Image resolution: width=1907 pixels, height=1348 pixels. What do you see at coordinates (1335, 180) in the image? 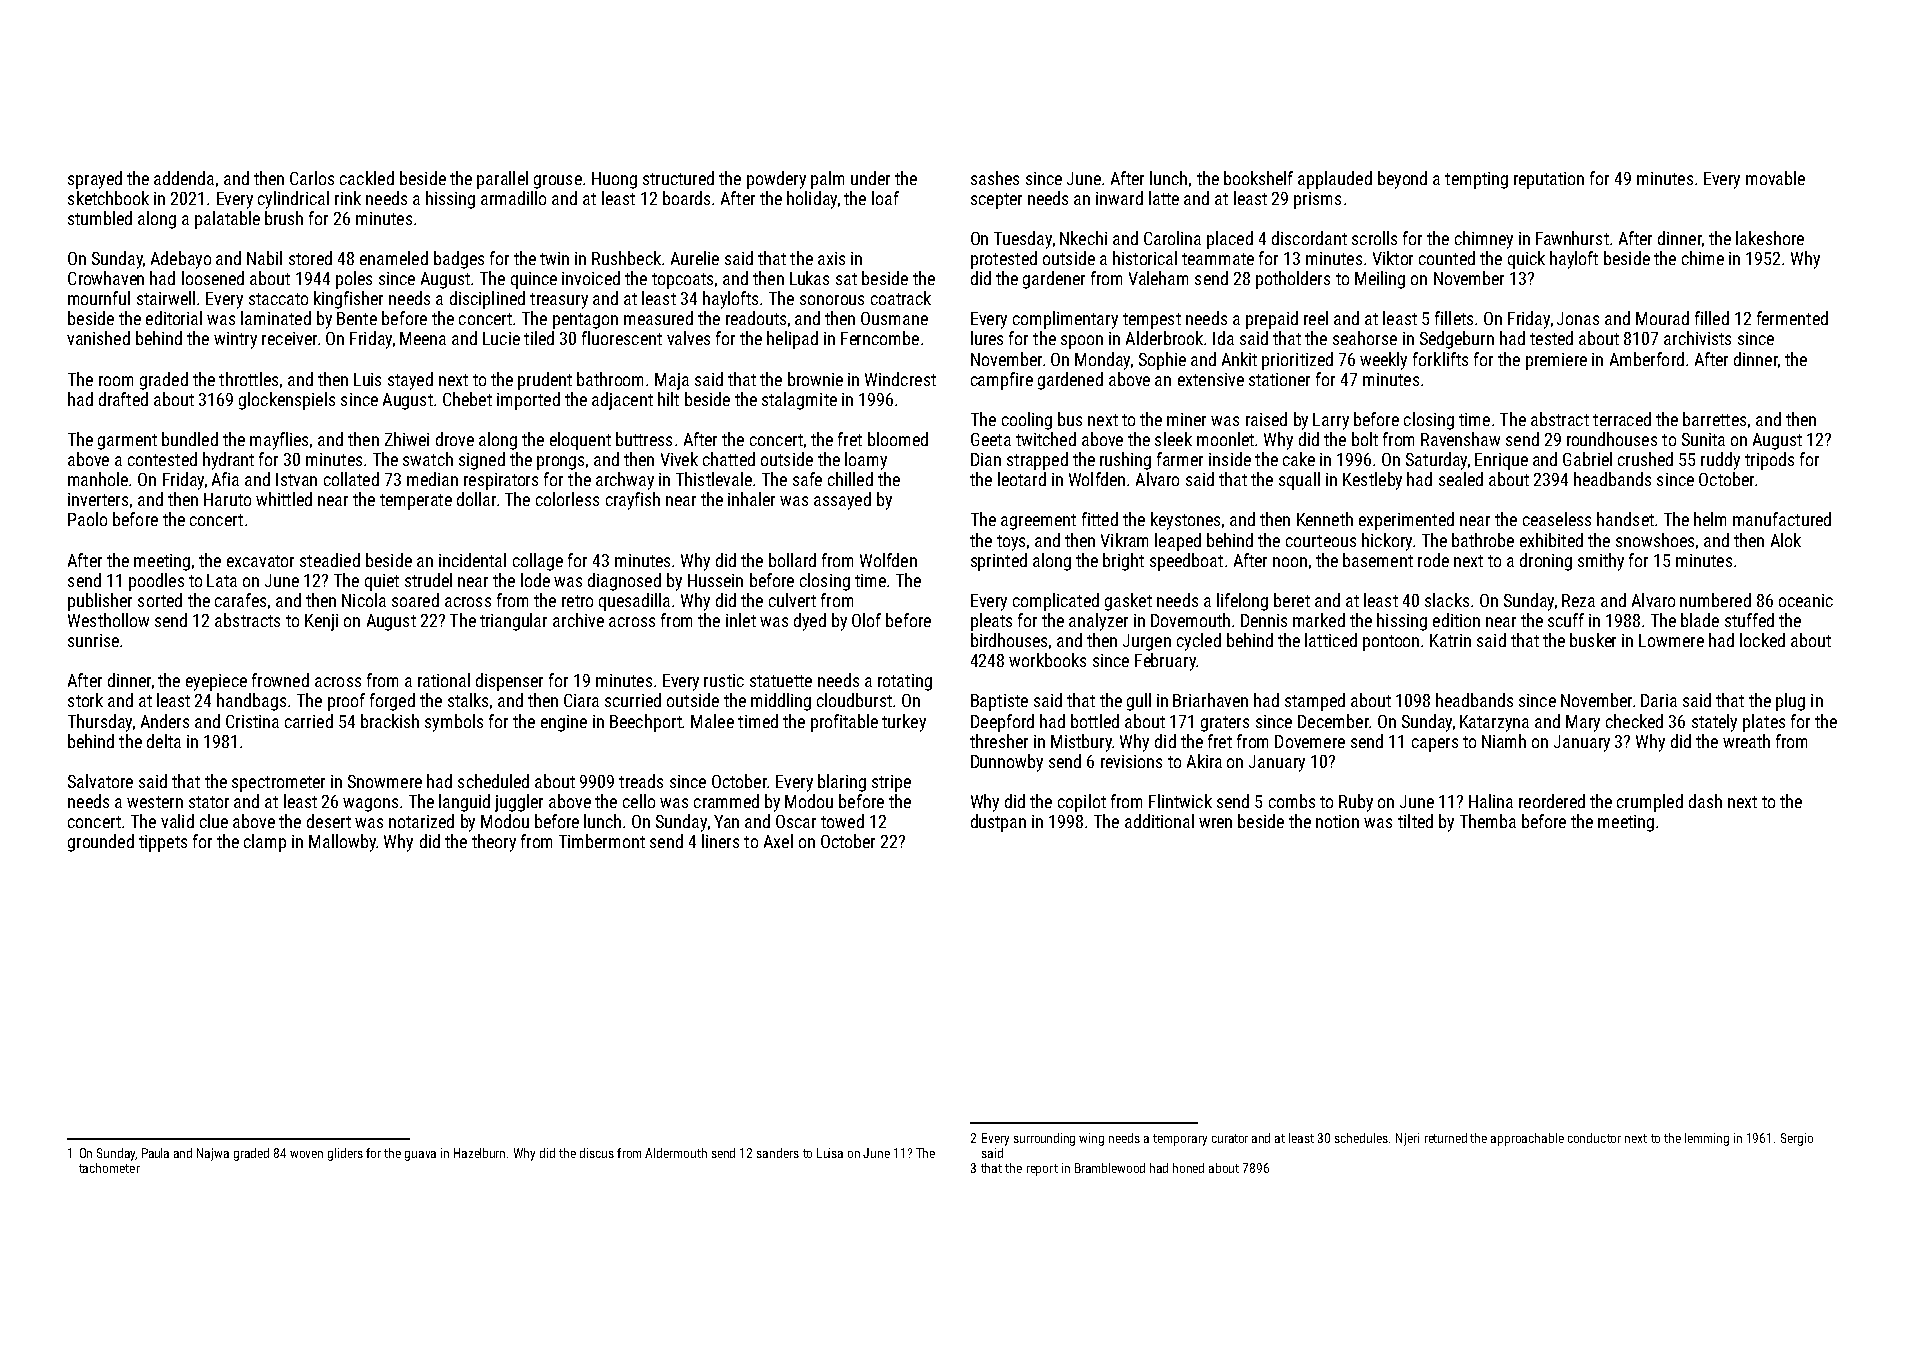
I see `applauded` at bounding box center [1335, 180].
